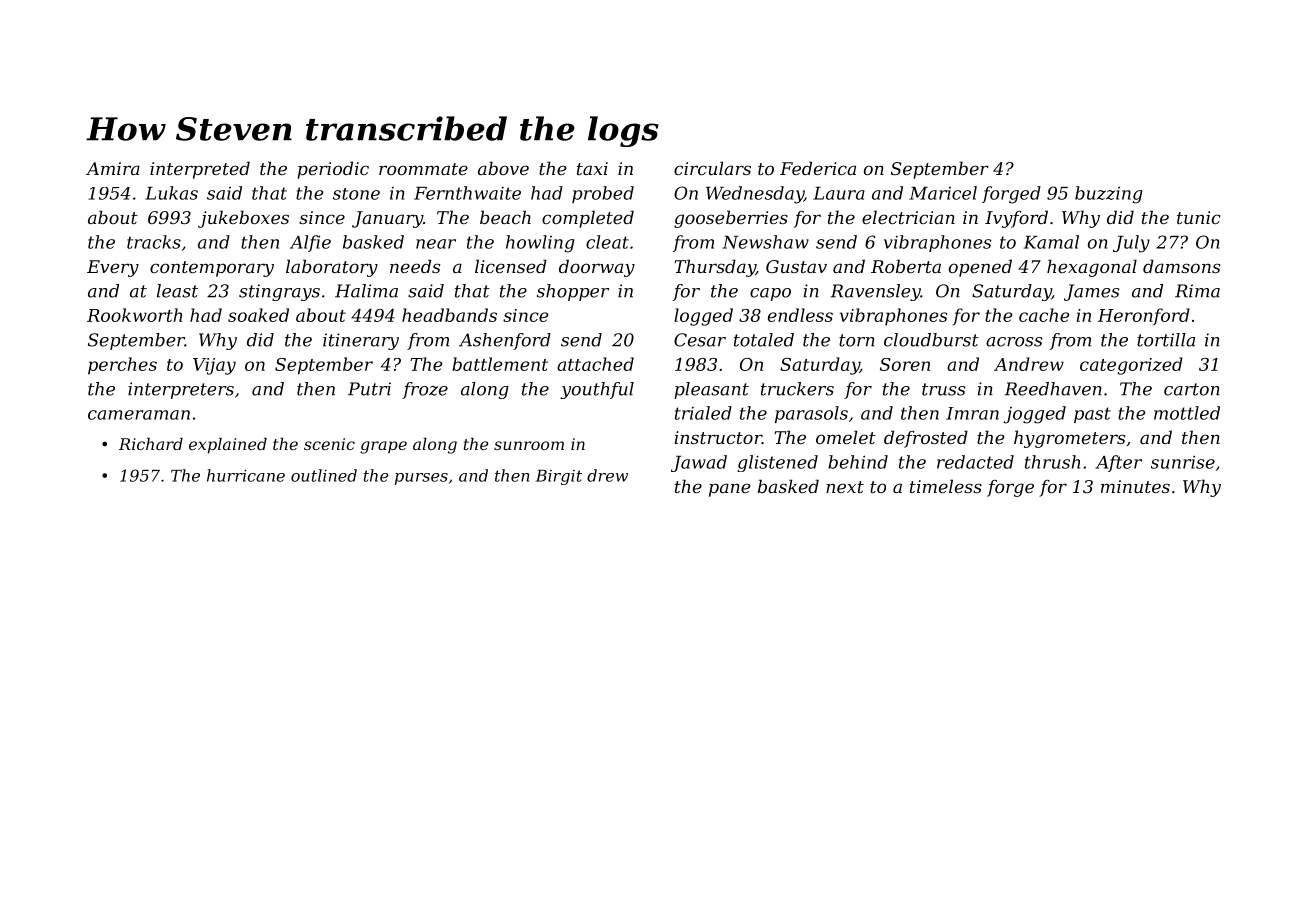 Image resolution: width=1308 pixels, height=924 pixels. What do you see at coordinates (113, 168) in the screenshot?
I see `Amira` at bounding box center [113, 168].
